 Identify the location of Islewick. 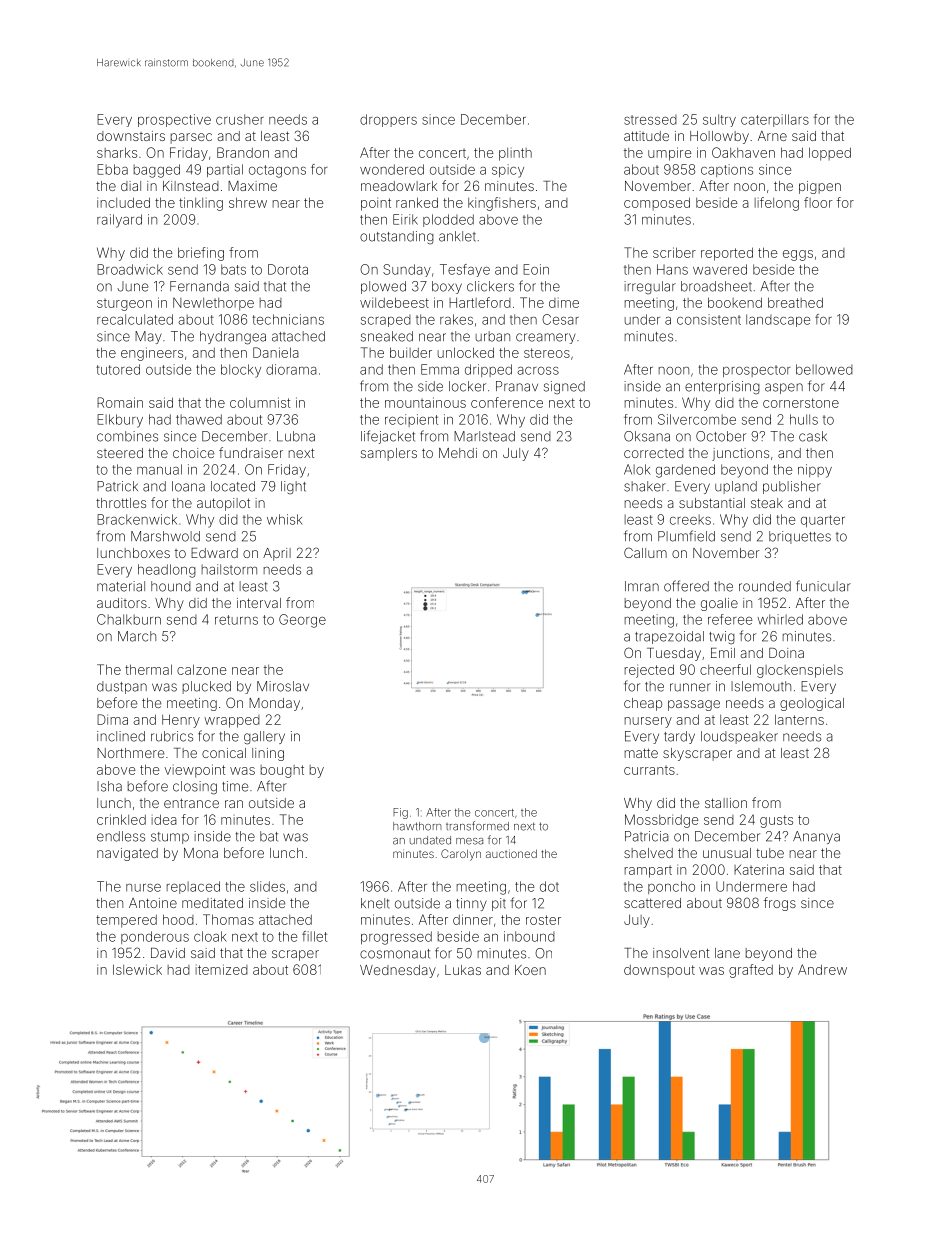
(137, 969).
